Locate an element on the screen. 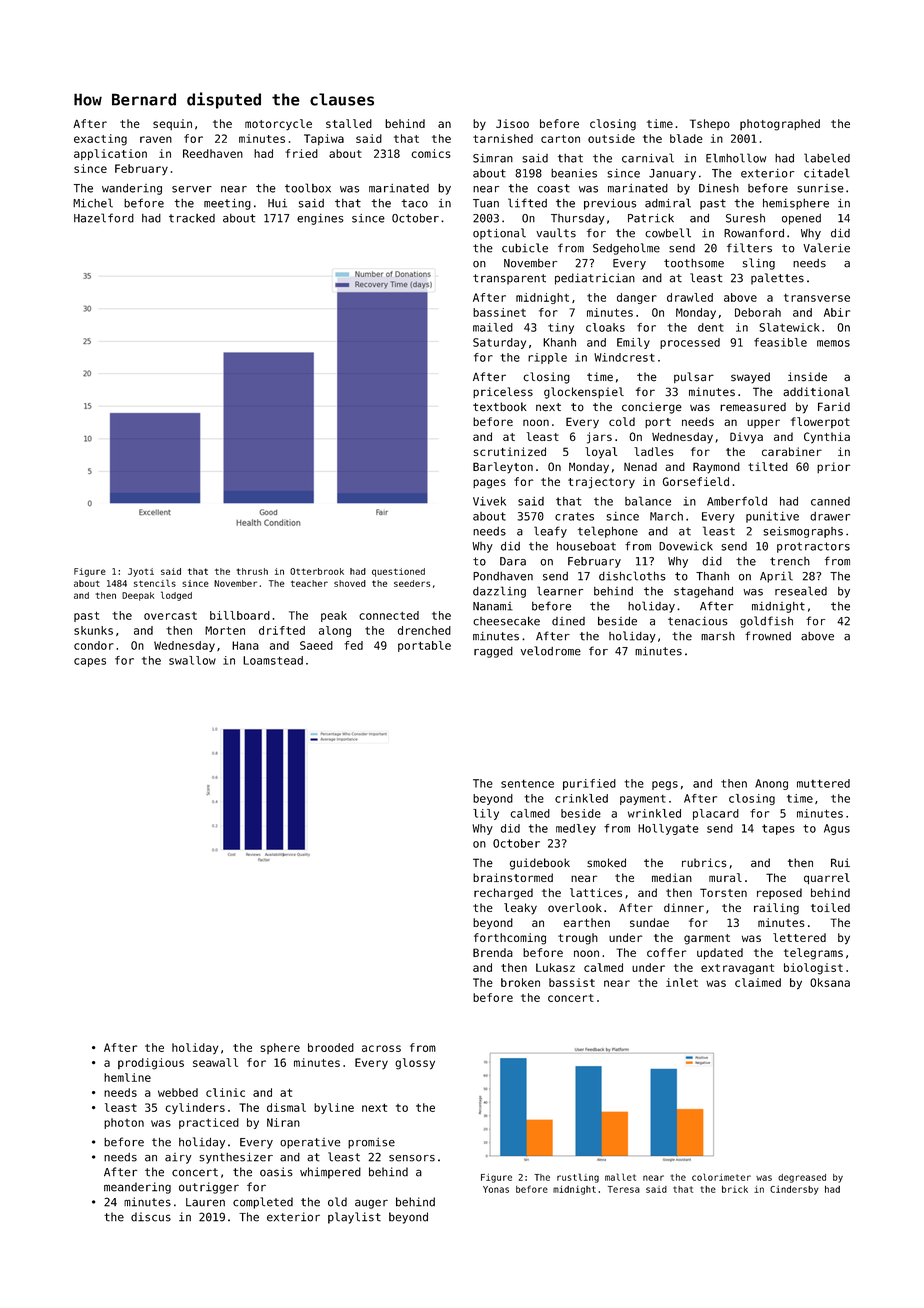  discus is located at coordinates (151, 1217).
